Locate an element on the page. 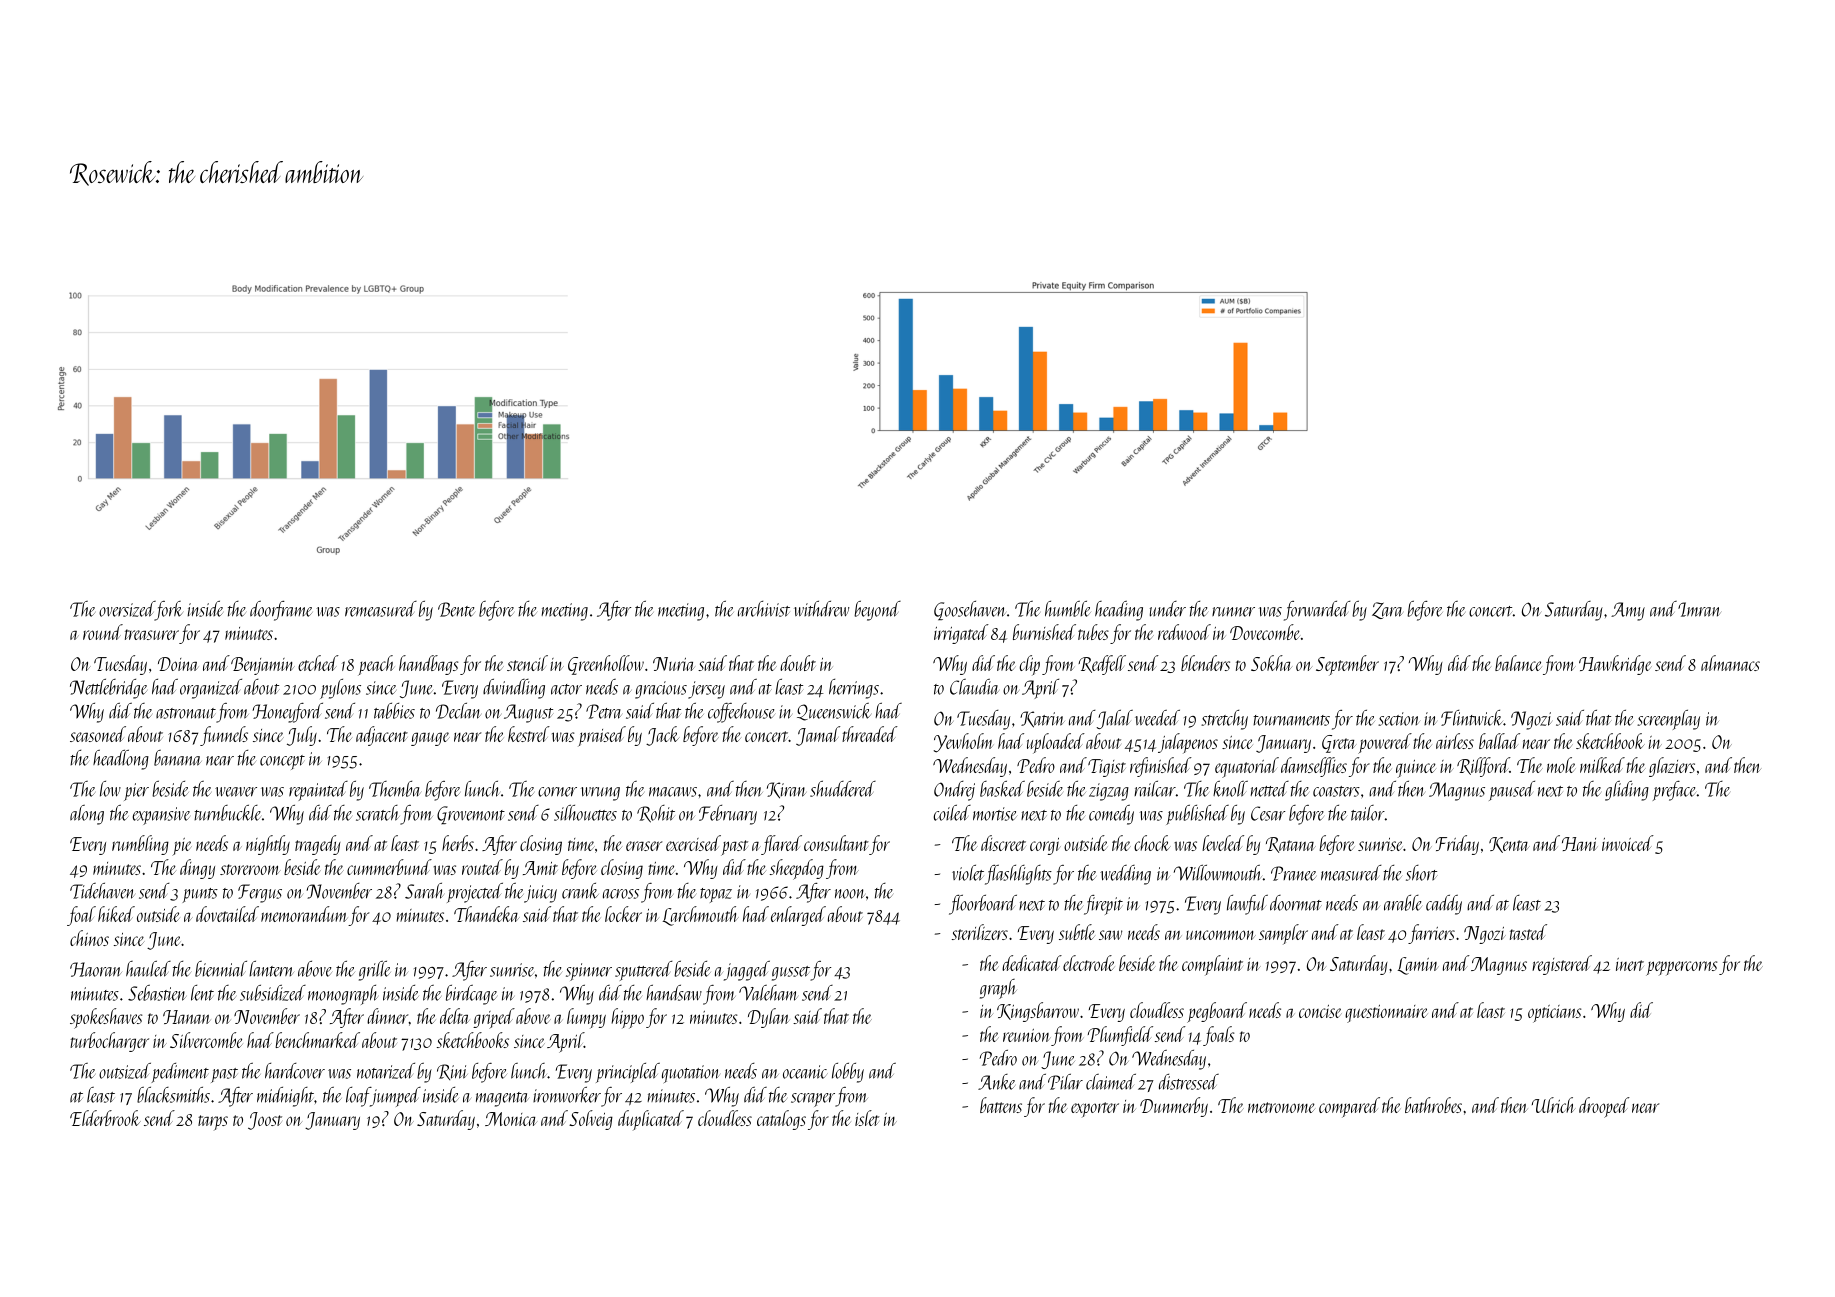 Image resolution: width=1835 pixels, height=1297 pixels. scraper is located at coordinates (813, 1100).
